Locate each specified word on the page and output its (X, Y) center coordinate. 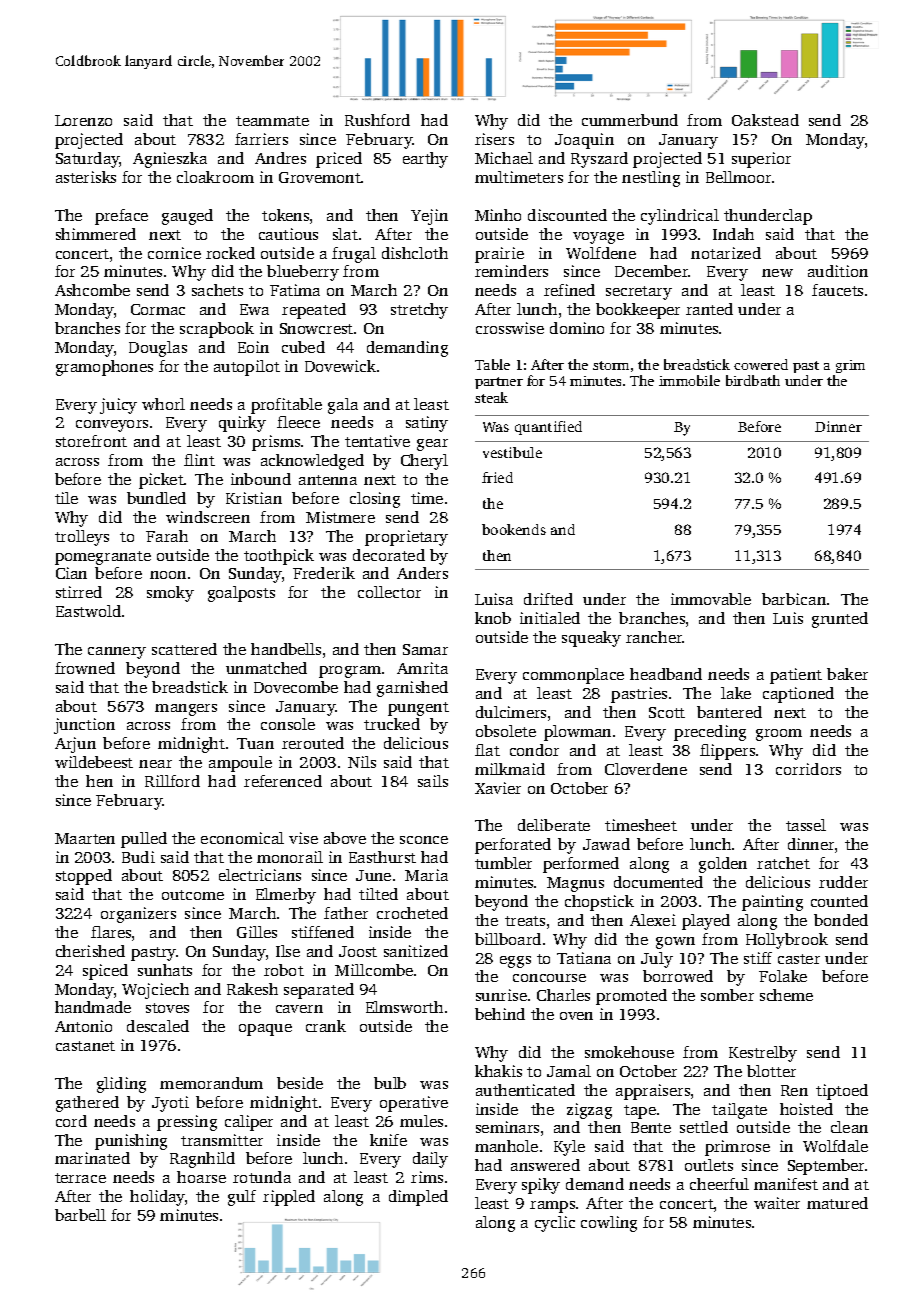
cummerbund (630, 120)
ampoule (240, 764)
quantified (548, 428)
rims (427, 1177)
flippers (727, 752)
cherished (90, 951)
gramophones (104, 368)
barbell (80, 1215)
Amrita (422, 668)
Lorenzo (83, 120)
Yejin (429, 217)
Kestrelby (763, 1054)
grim (850, 366)
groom (779, 735)
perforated (513, 846)
